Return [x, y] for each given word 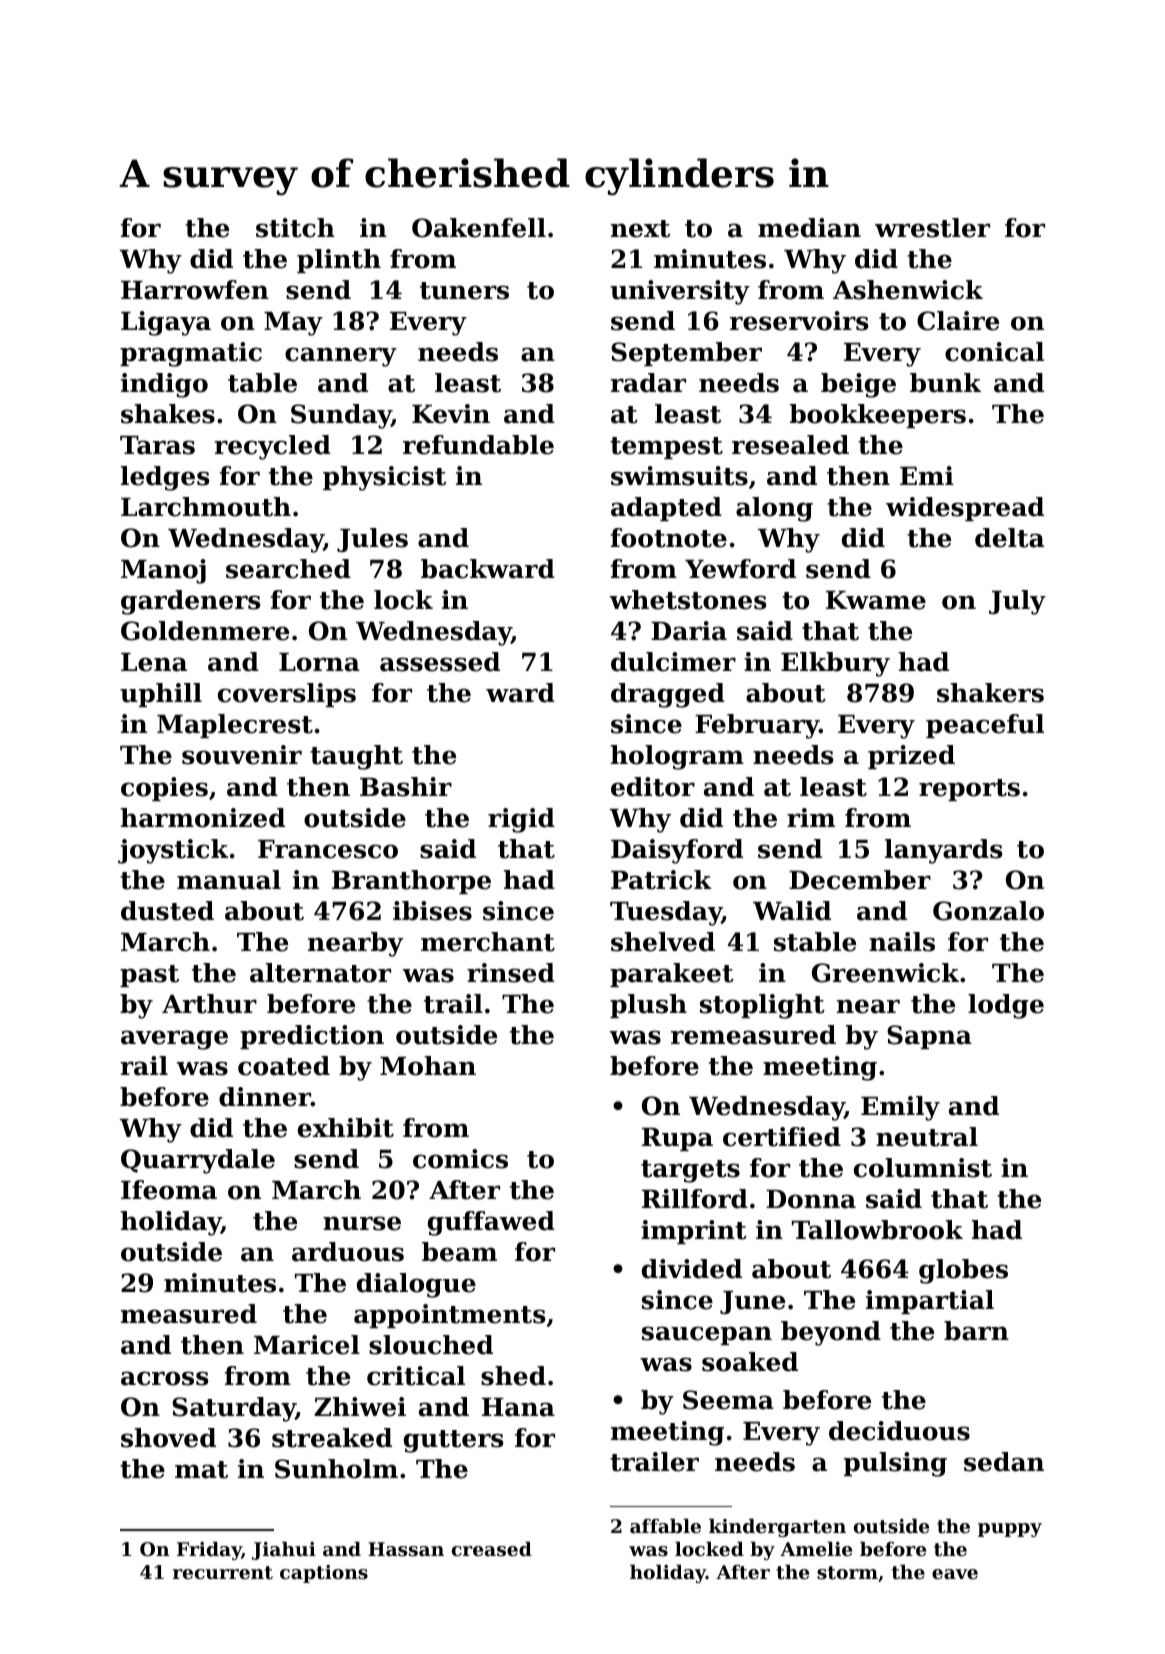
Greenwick [885, 973]
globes [963, 1271]
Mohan [428, 1066]
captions [324, 1574]
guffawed [491, 1223]
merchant [488, 942]
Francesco [328, 849]
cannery [341, 357]
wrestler [932, 228]
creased [492, 1549]
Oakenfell [479, 228]
